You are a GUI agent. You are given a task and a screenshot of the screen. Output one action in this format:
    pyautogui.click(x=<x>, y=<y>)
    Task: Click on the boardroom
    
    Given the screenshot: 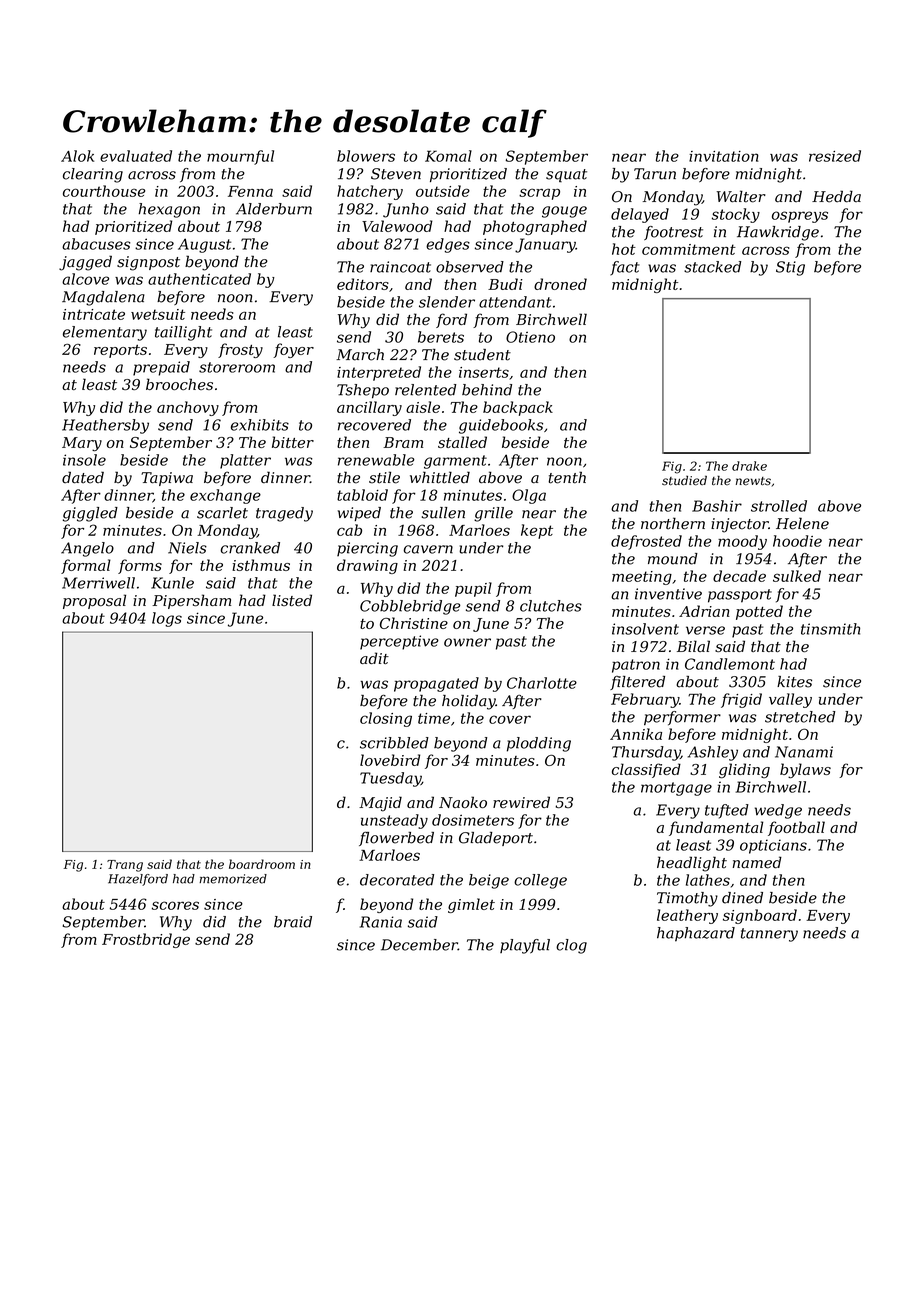 What is the action you would take?
    pyautogui.click(x=262, y=864)
